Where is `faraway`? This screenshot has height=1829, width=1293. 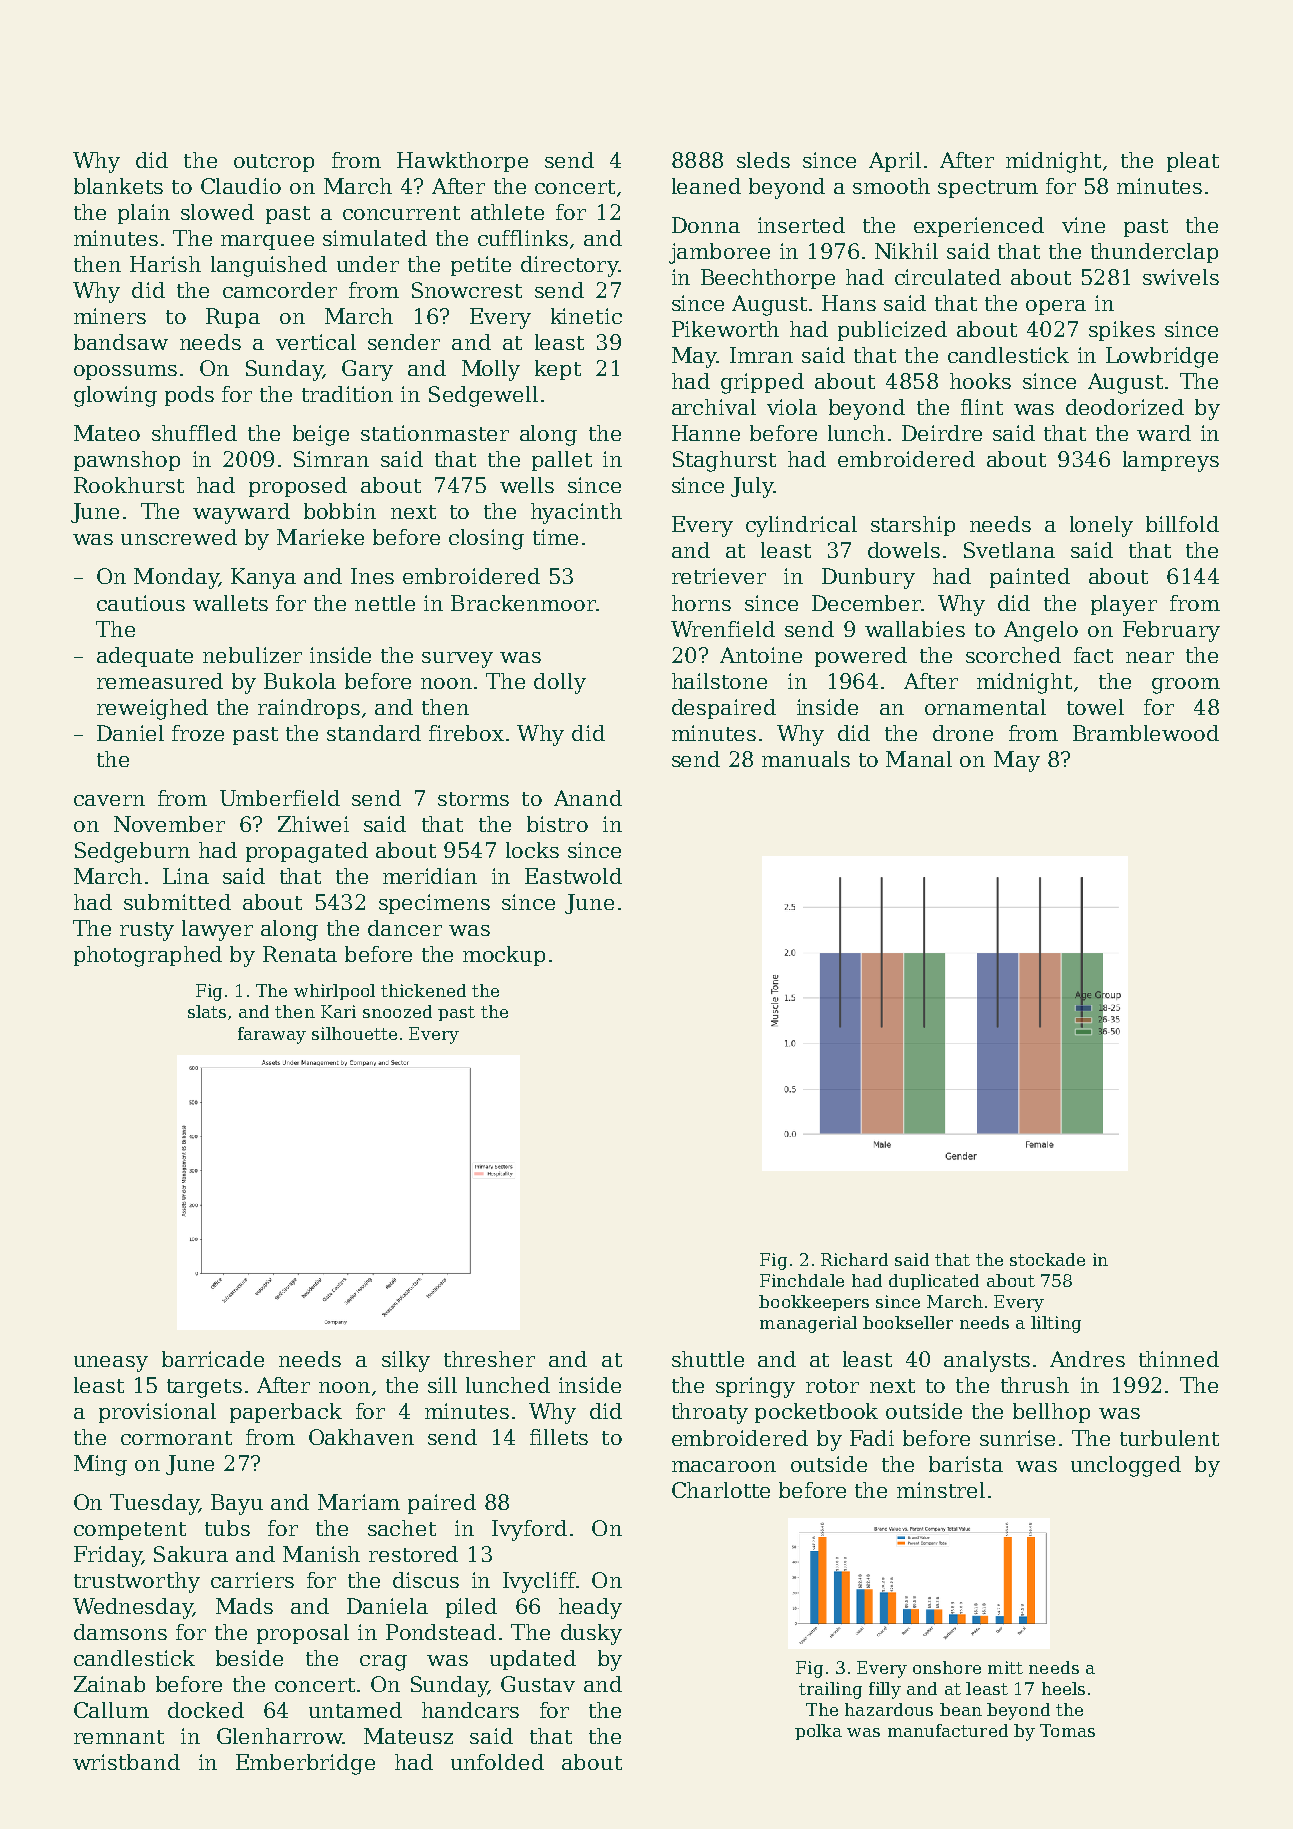 faraway is located at coordinates (272, 1035).
